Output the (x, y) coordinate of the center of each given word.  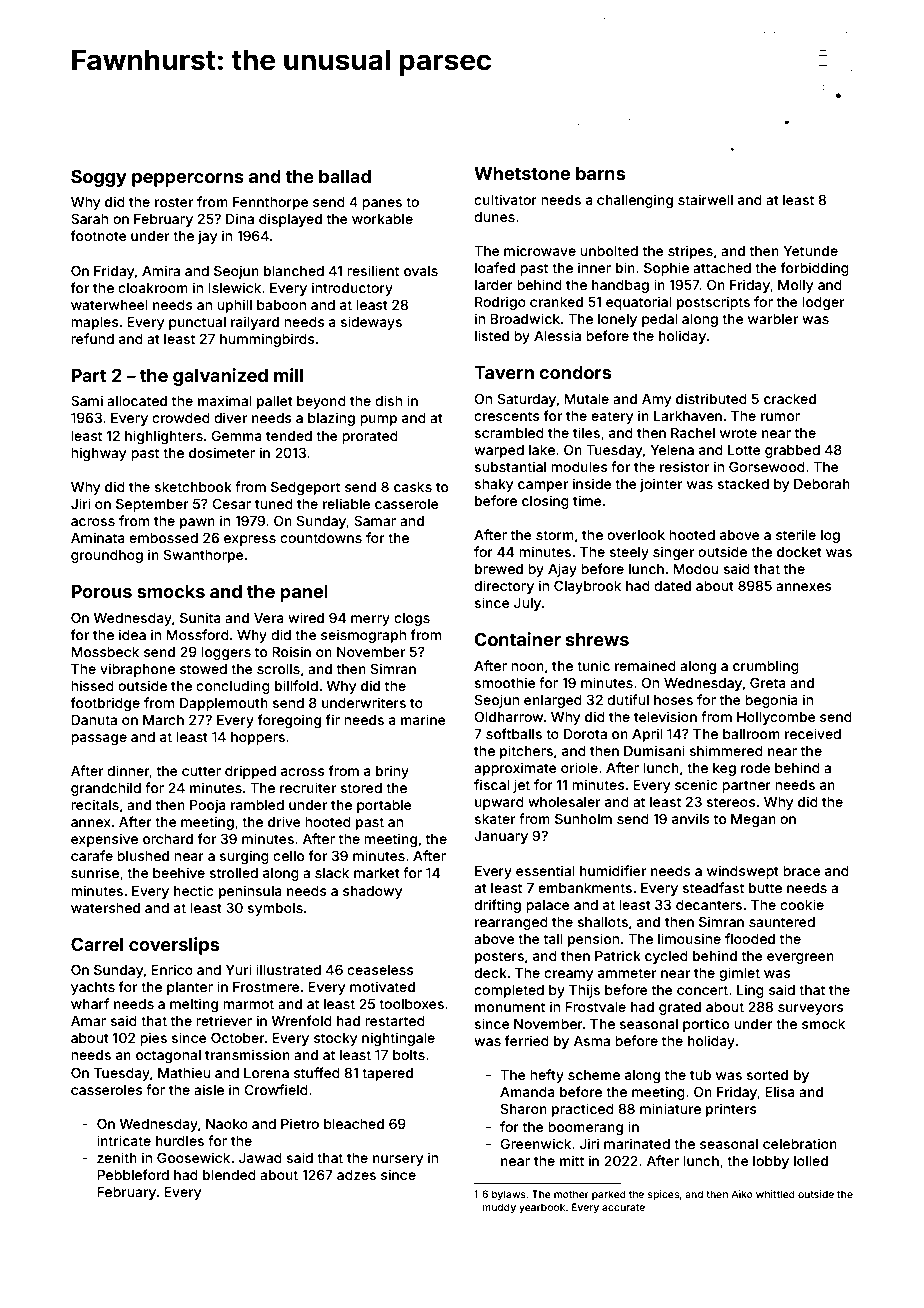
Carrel (97, 944)
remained (645, 665)
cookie (802, 904)
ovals (421, 271)
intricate (124, 1140)
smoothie (505, 682)
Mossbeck (105, 652)
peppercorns (188, 180)
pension (593, 940)
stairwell (705, 199)
